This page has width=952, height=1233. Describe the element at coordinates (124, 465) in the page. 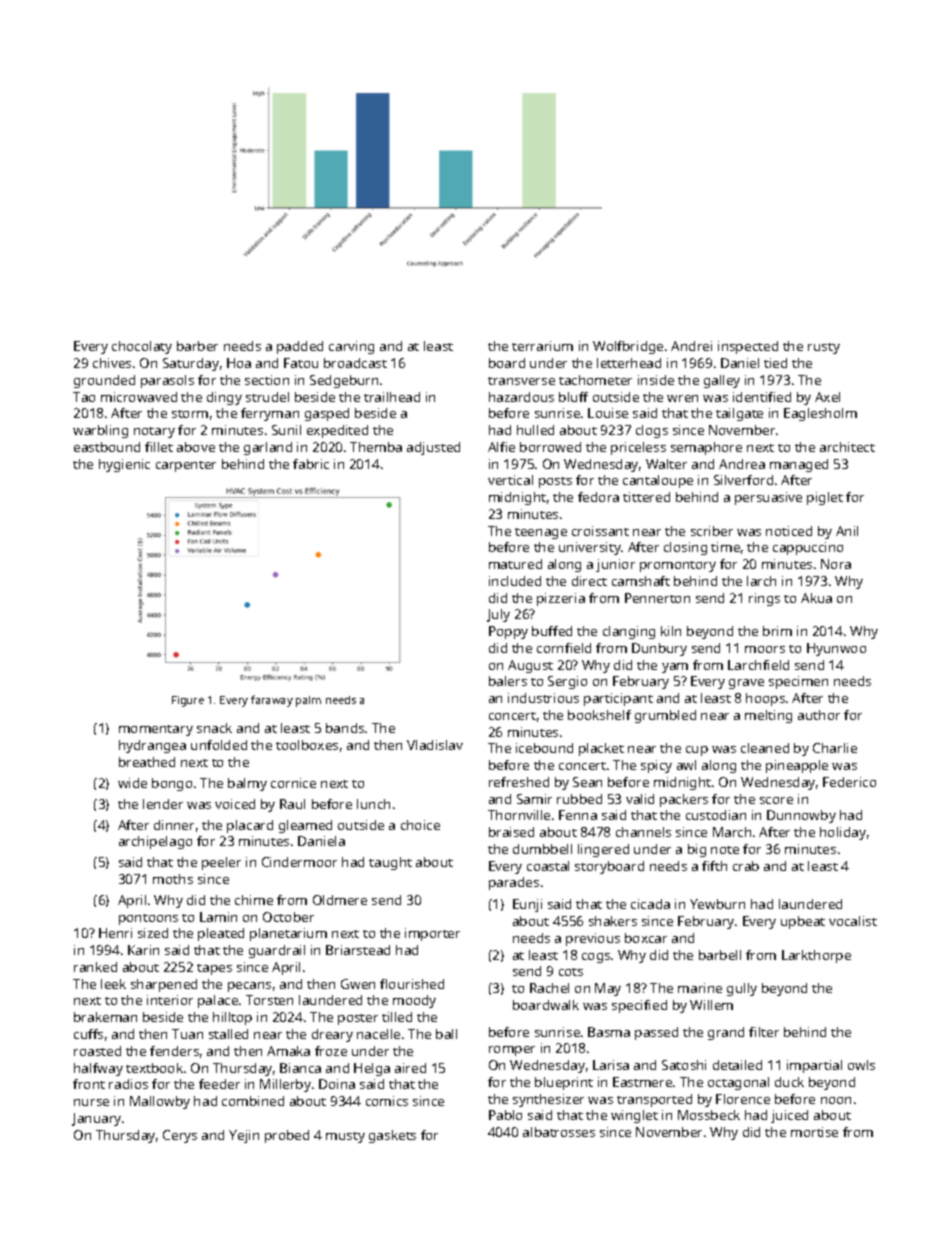

I see `hygienic` at that location.
